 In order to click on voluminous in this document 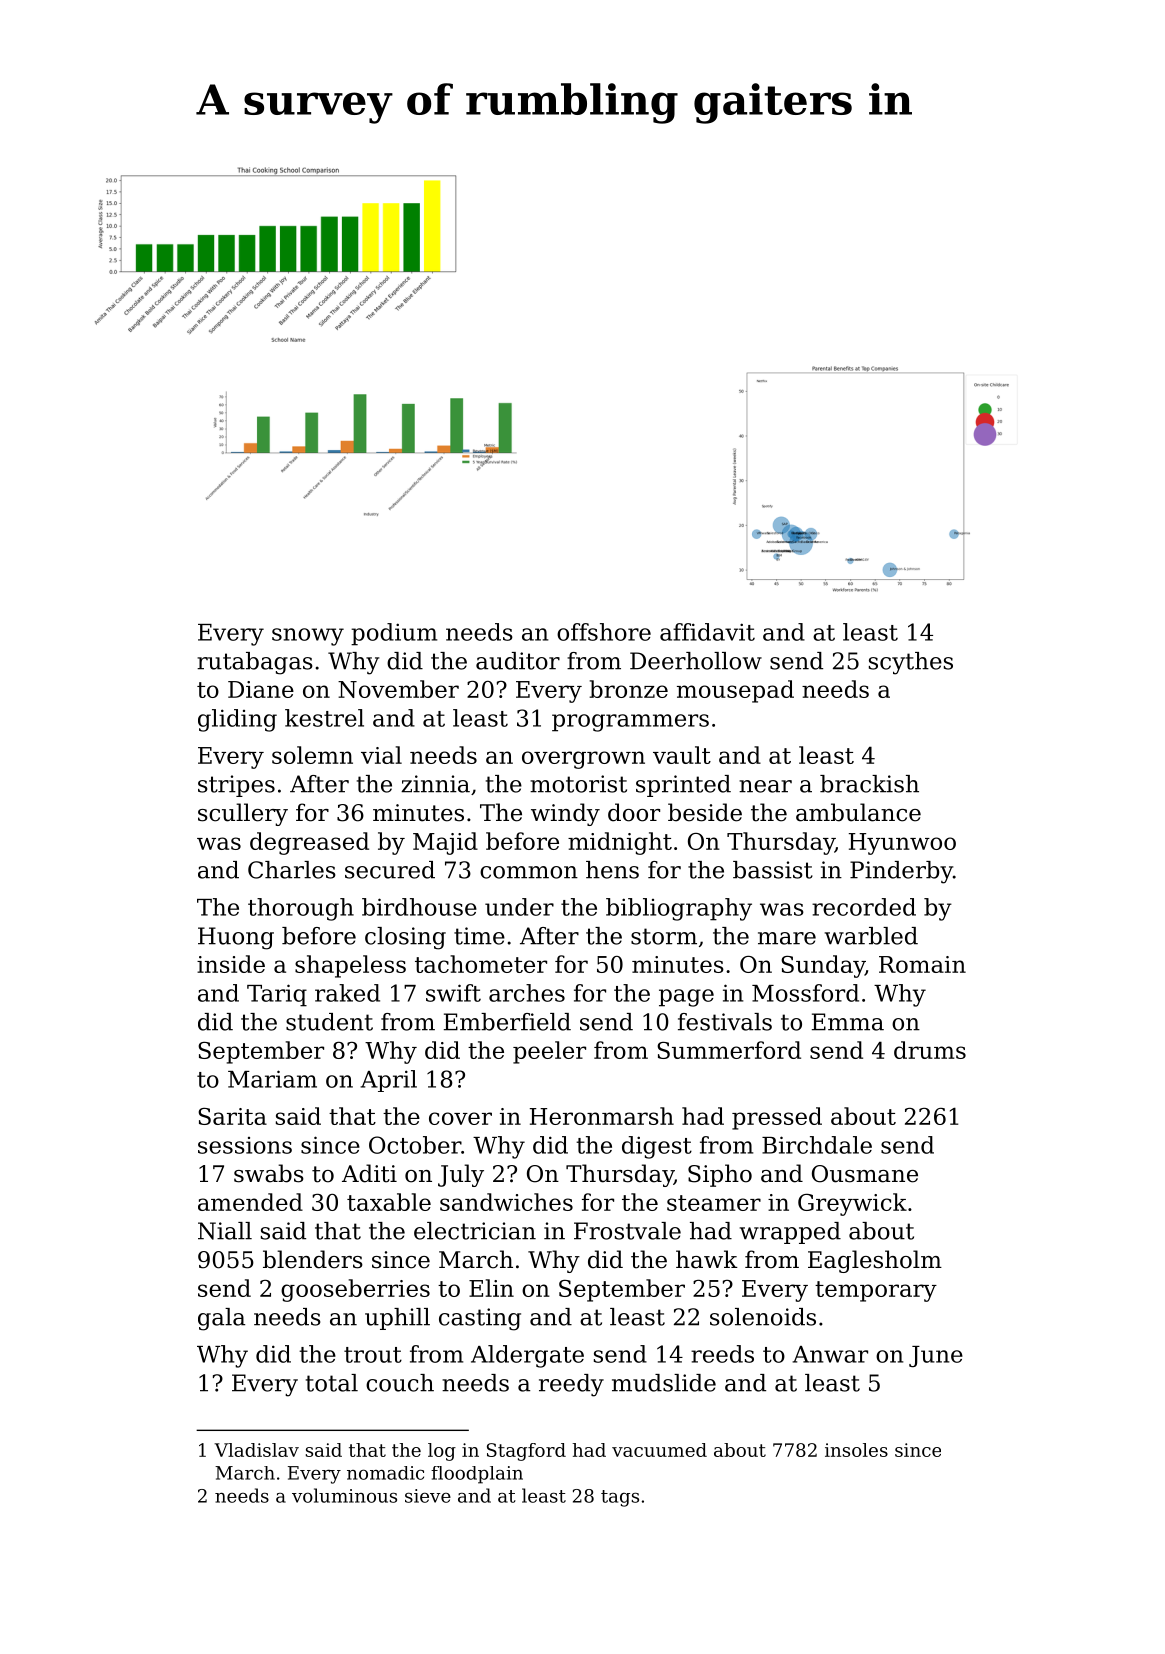, I will do `click(344, 1495)`.
